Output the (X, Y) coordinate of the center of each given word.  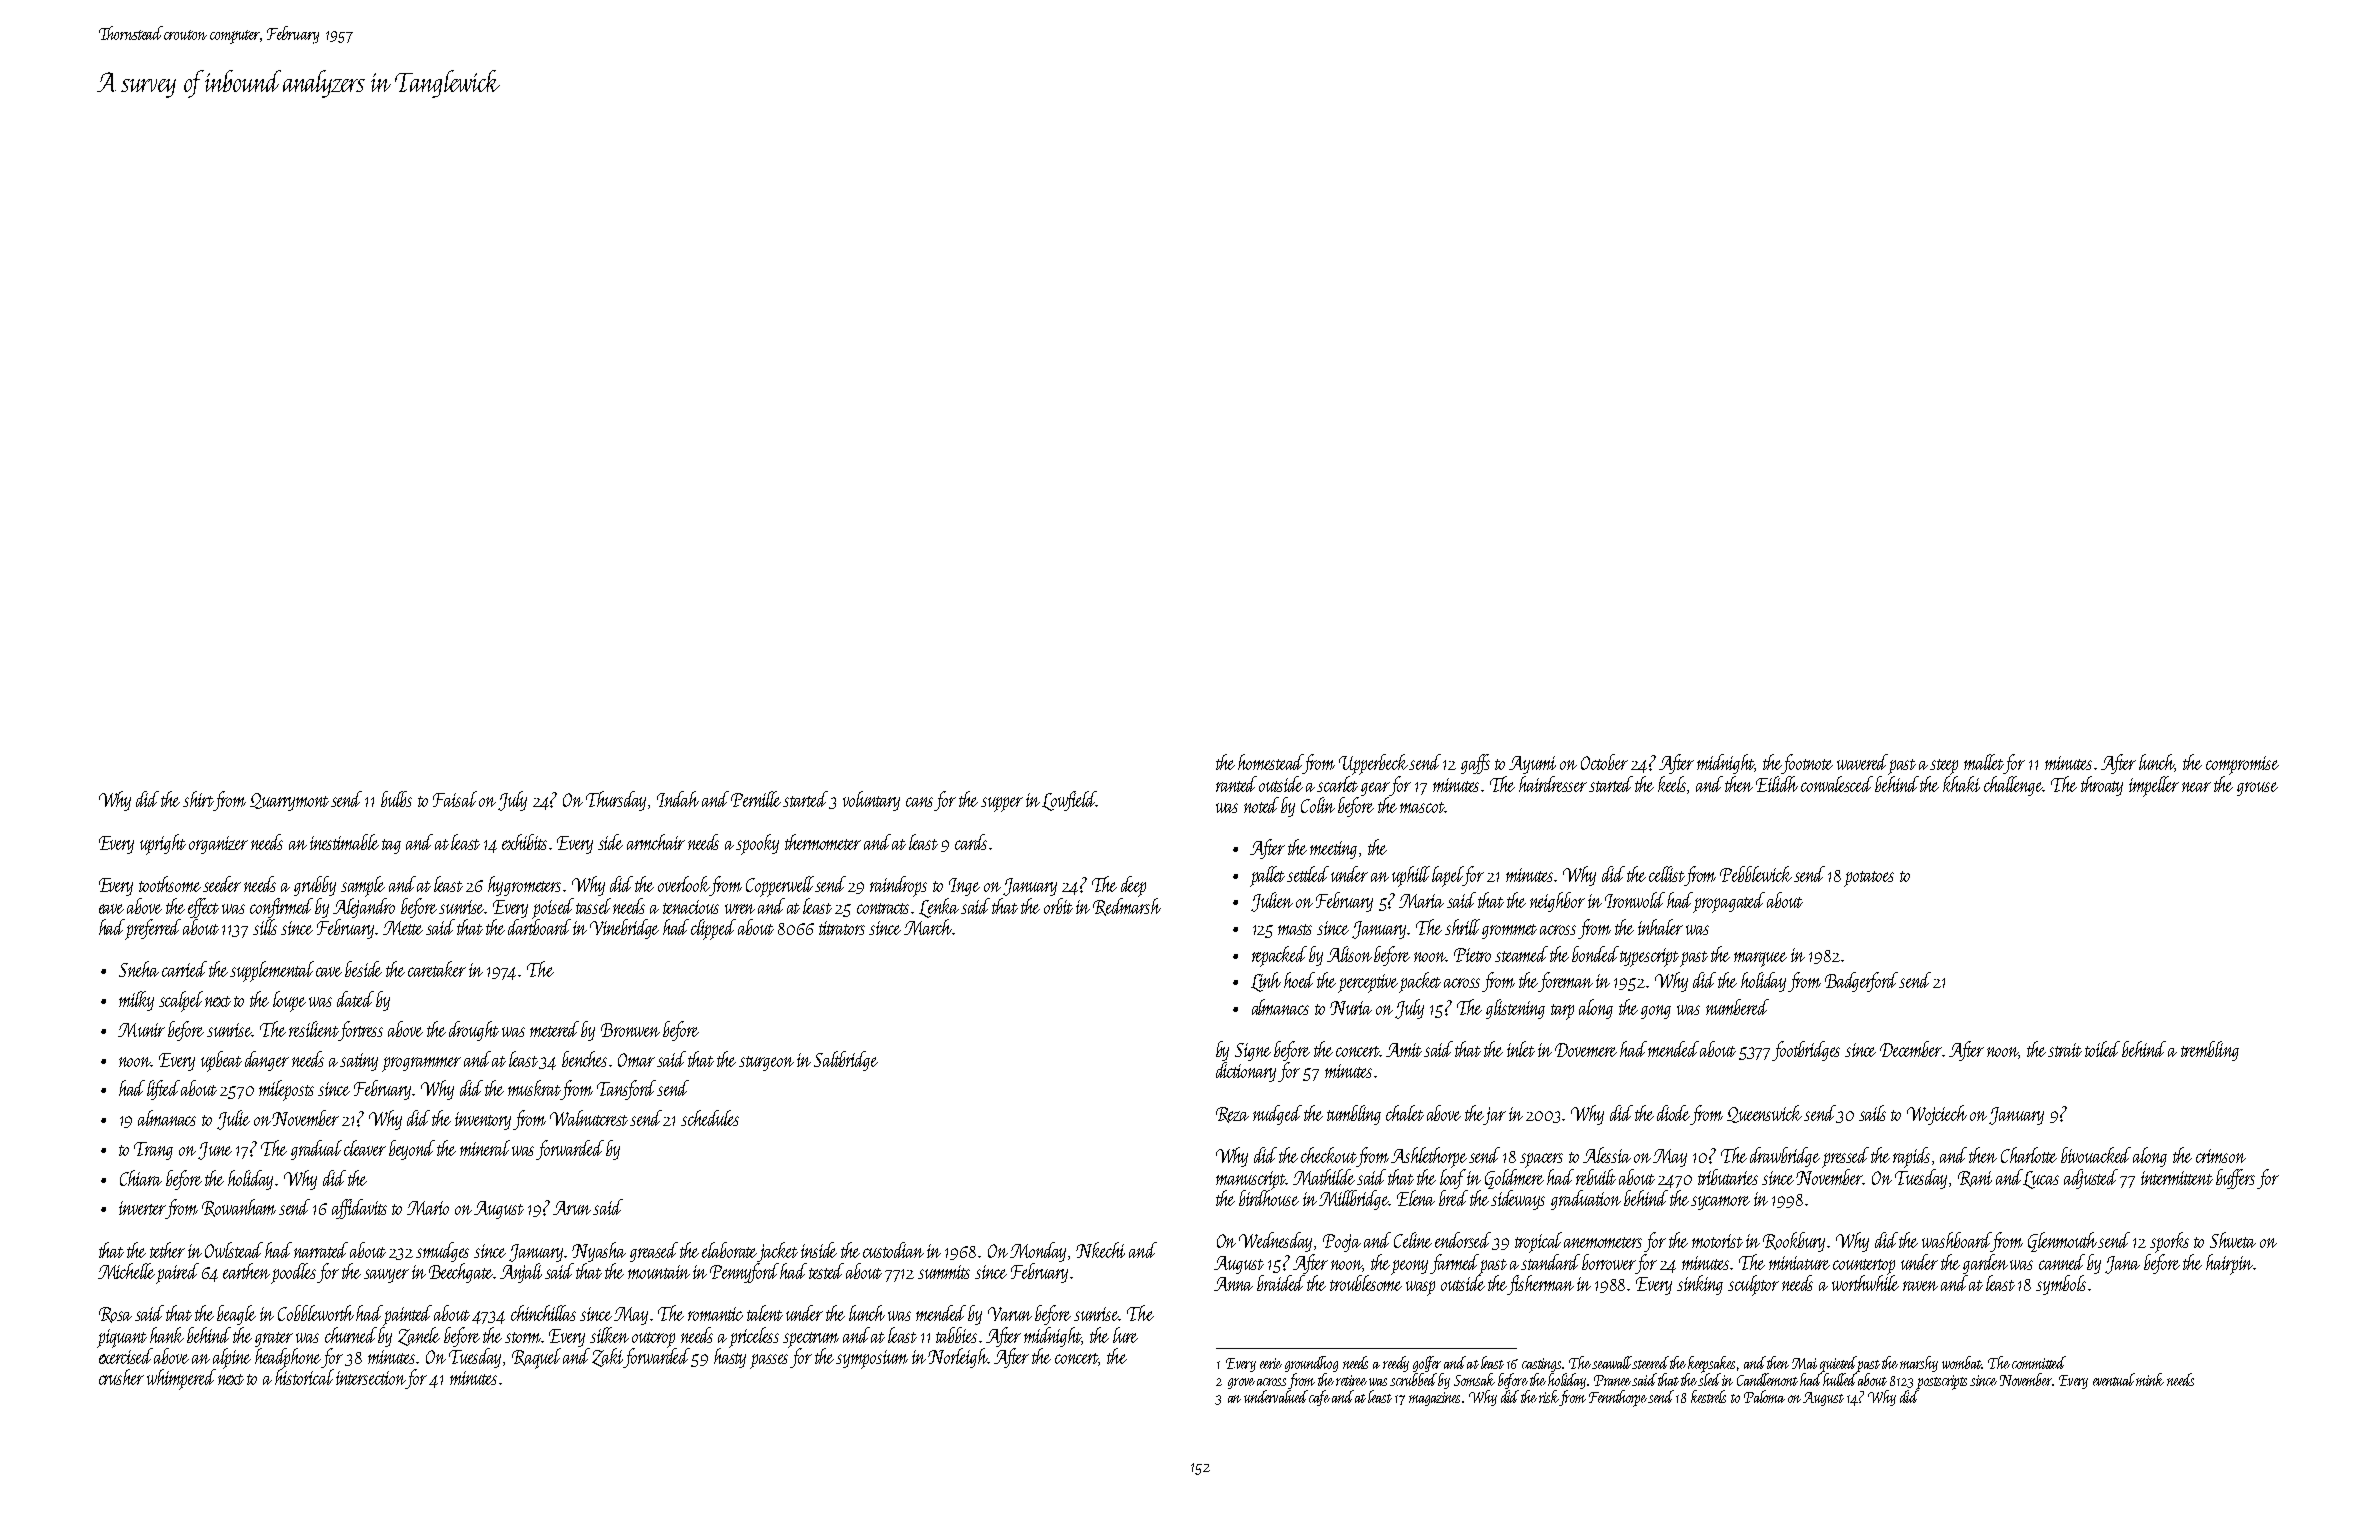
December (1911, 1049)
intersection (371, 1378)
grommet (1509, 931)
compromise (2242, 765)
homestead (1271, 762)
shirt (198, 799)
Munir (141, 1030)
